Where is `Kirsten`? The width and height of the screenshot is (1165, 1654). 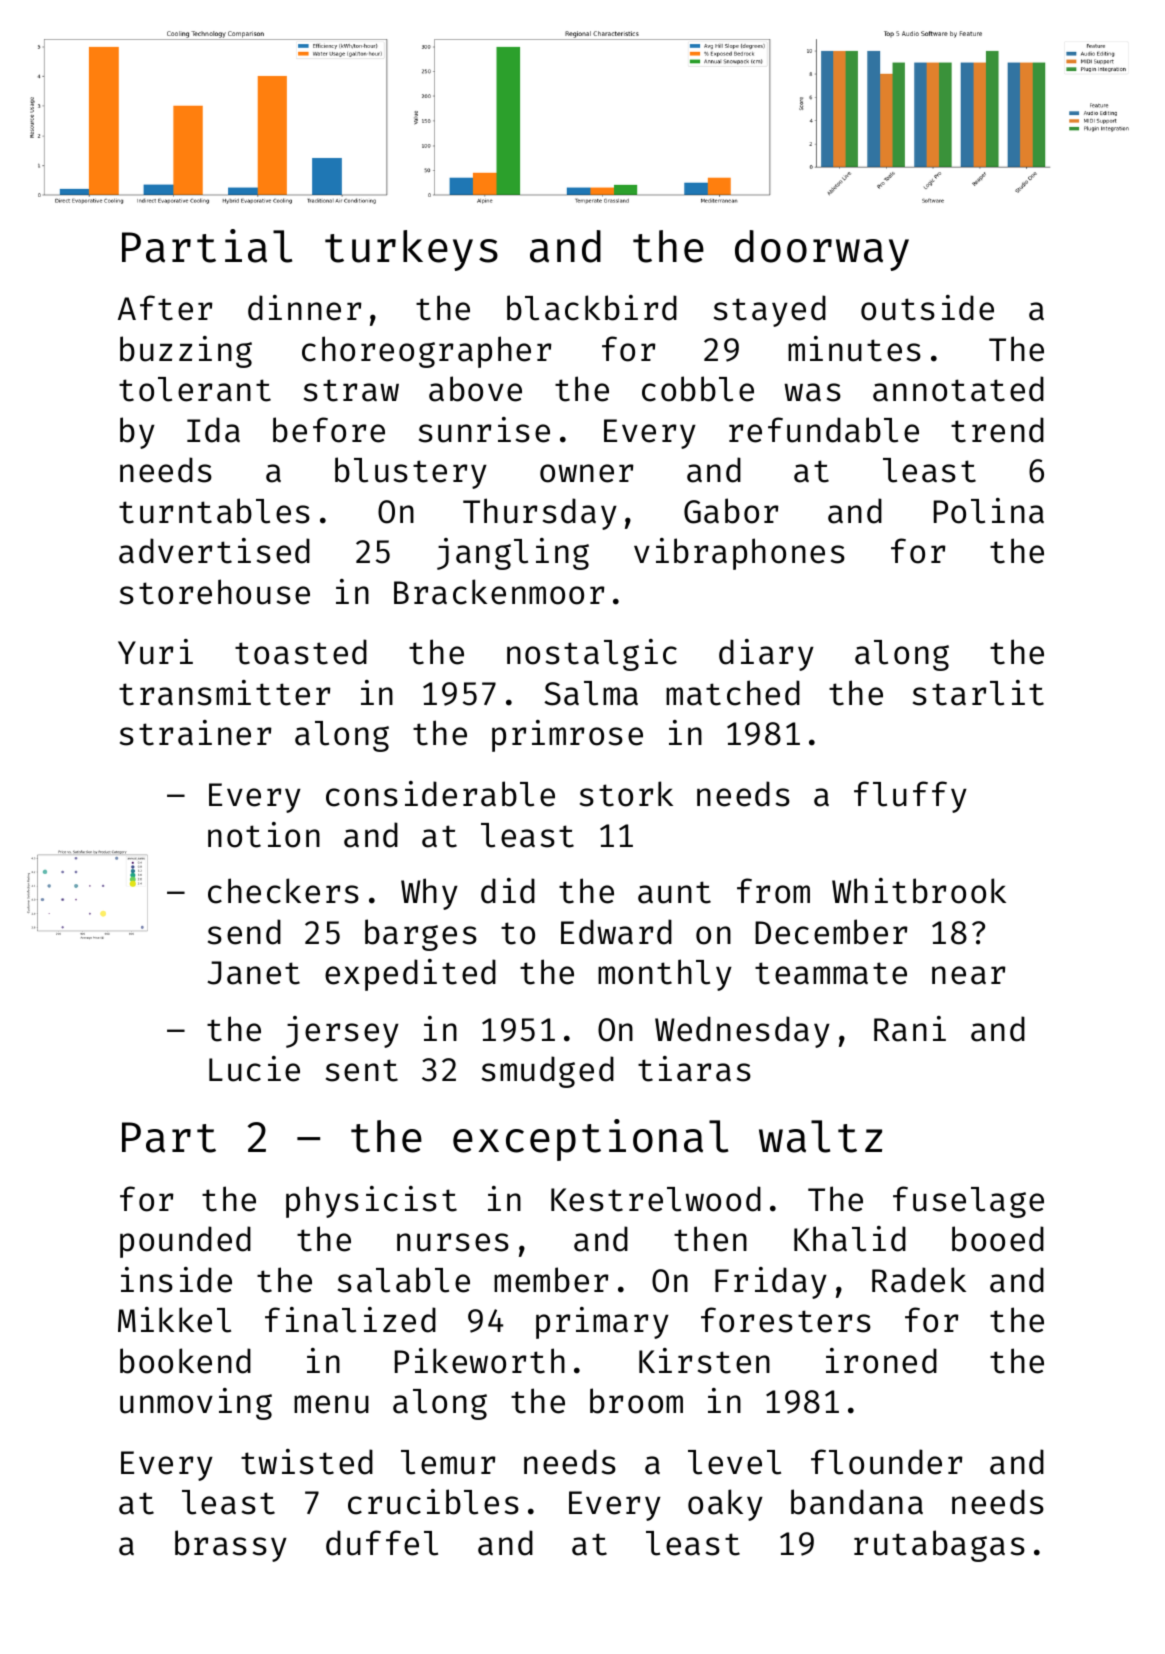
Kirsten is located at coordinates (704, 1361).
